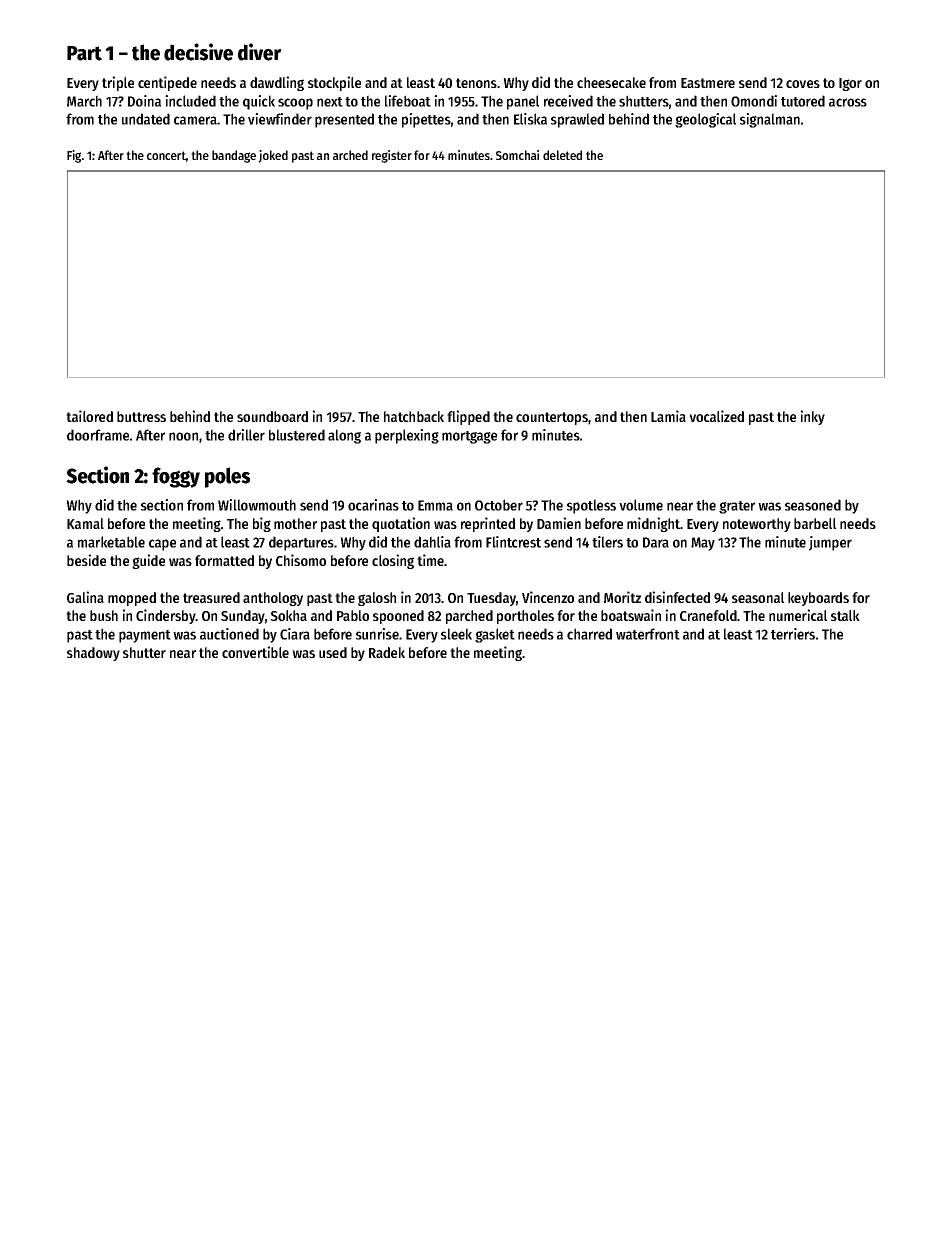 The height and width of the document is (1233, 952). Describe the element at coordinates (611, 82) in the document. I see `cheesecake` at that location.
